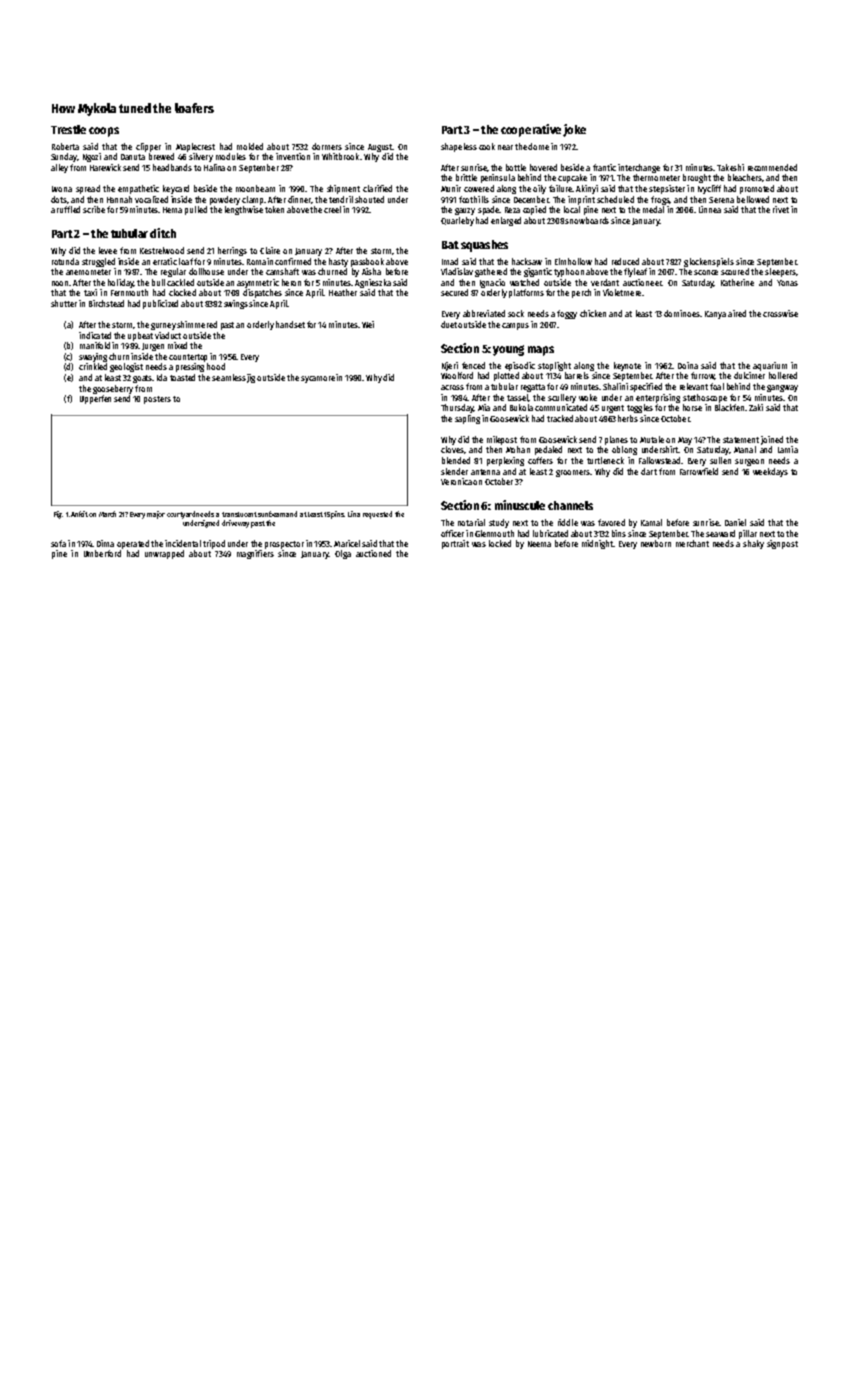 The width and height of the screenshot is (849, 1400). Describe the element at coordinates (102, 553) in the screenshot. I see `Umberford` at that location.
